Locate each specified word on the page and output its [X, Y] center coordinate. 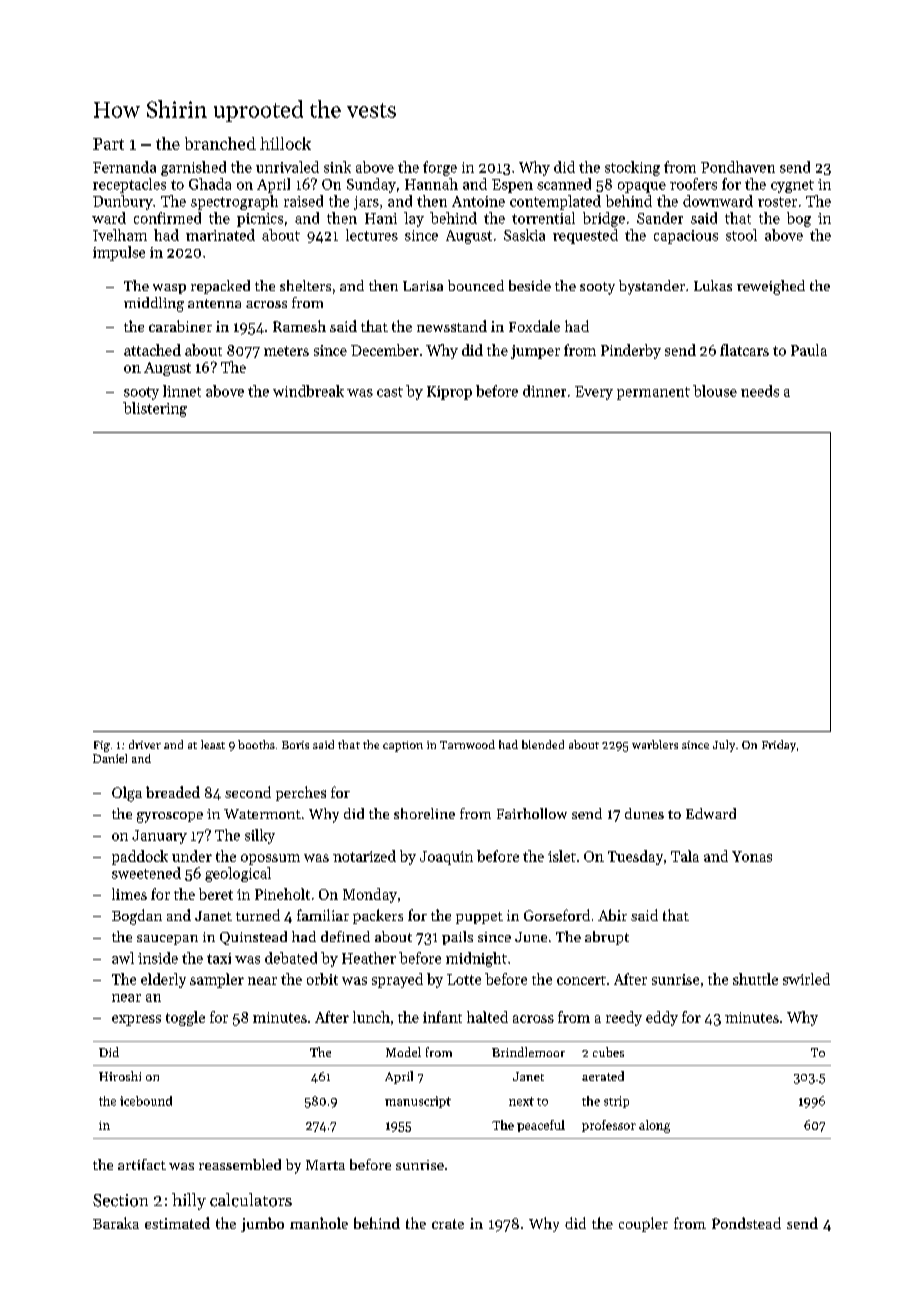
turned [258, 915]
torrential [543, 218]
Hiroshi [120, 1076]
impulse [119, 253]
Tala [685, 856]
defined [345, 936]
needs [760, 391]
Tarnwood [467, 744]
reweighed [771, 287]
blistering [155, 409]
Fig [102, 746]
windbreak [308, 391]
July [724, 746]
